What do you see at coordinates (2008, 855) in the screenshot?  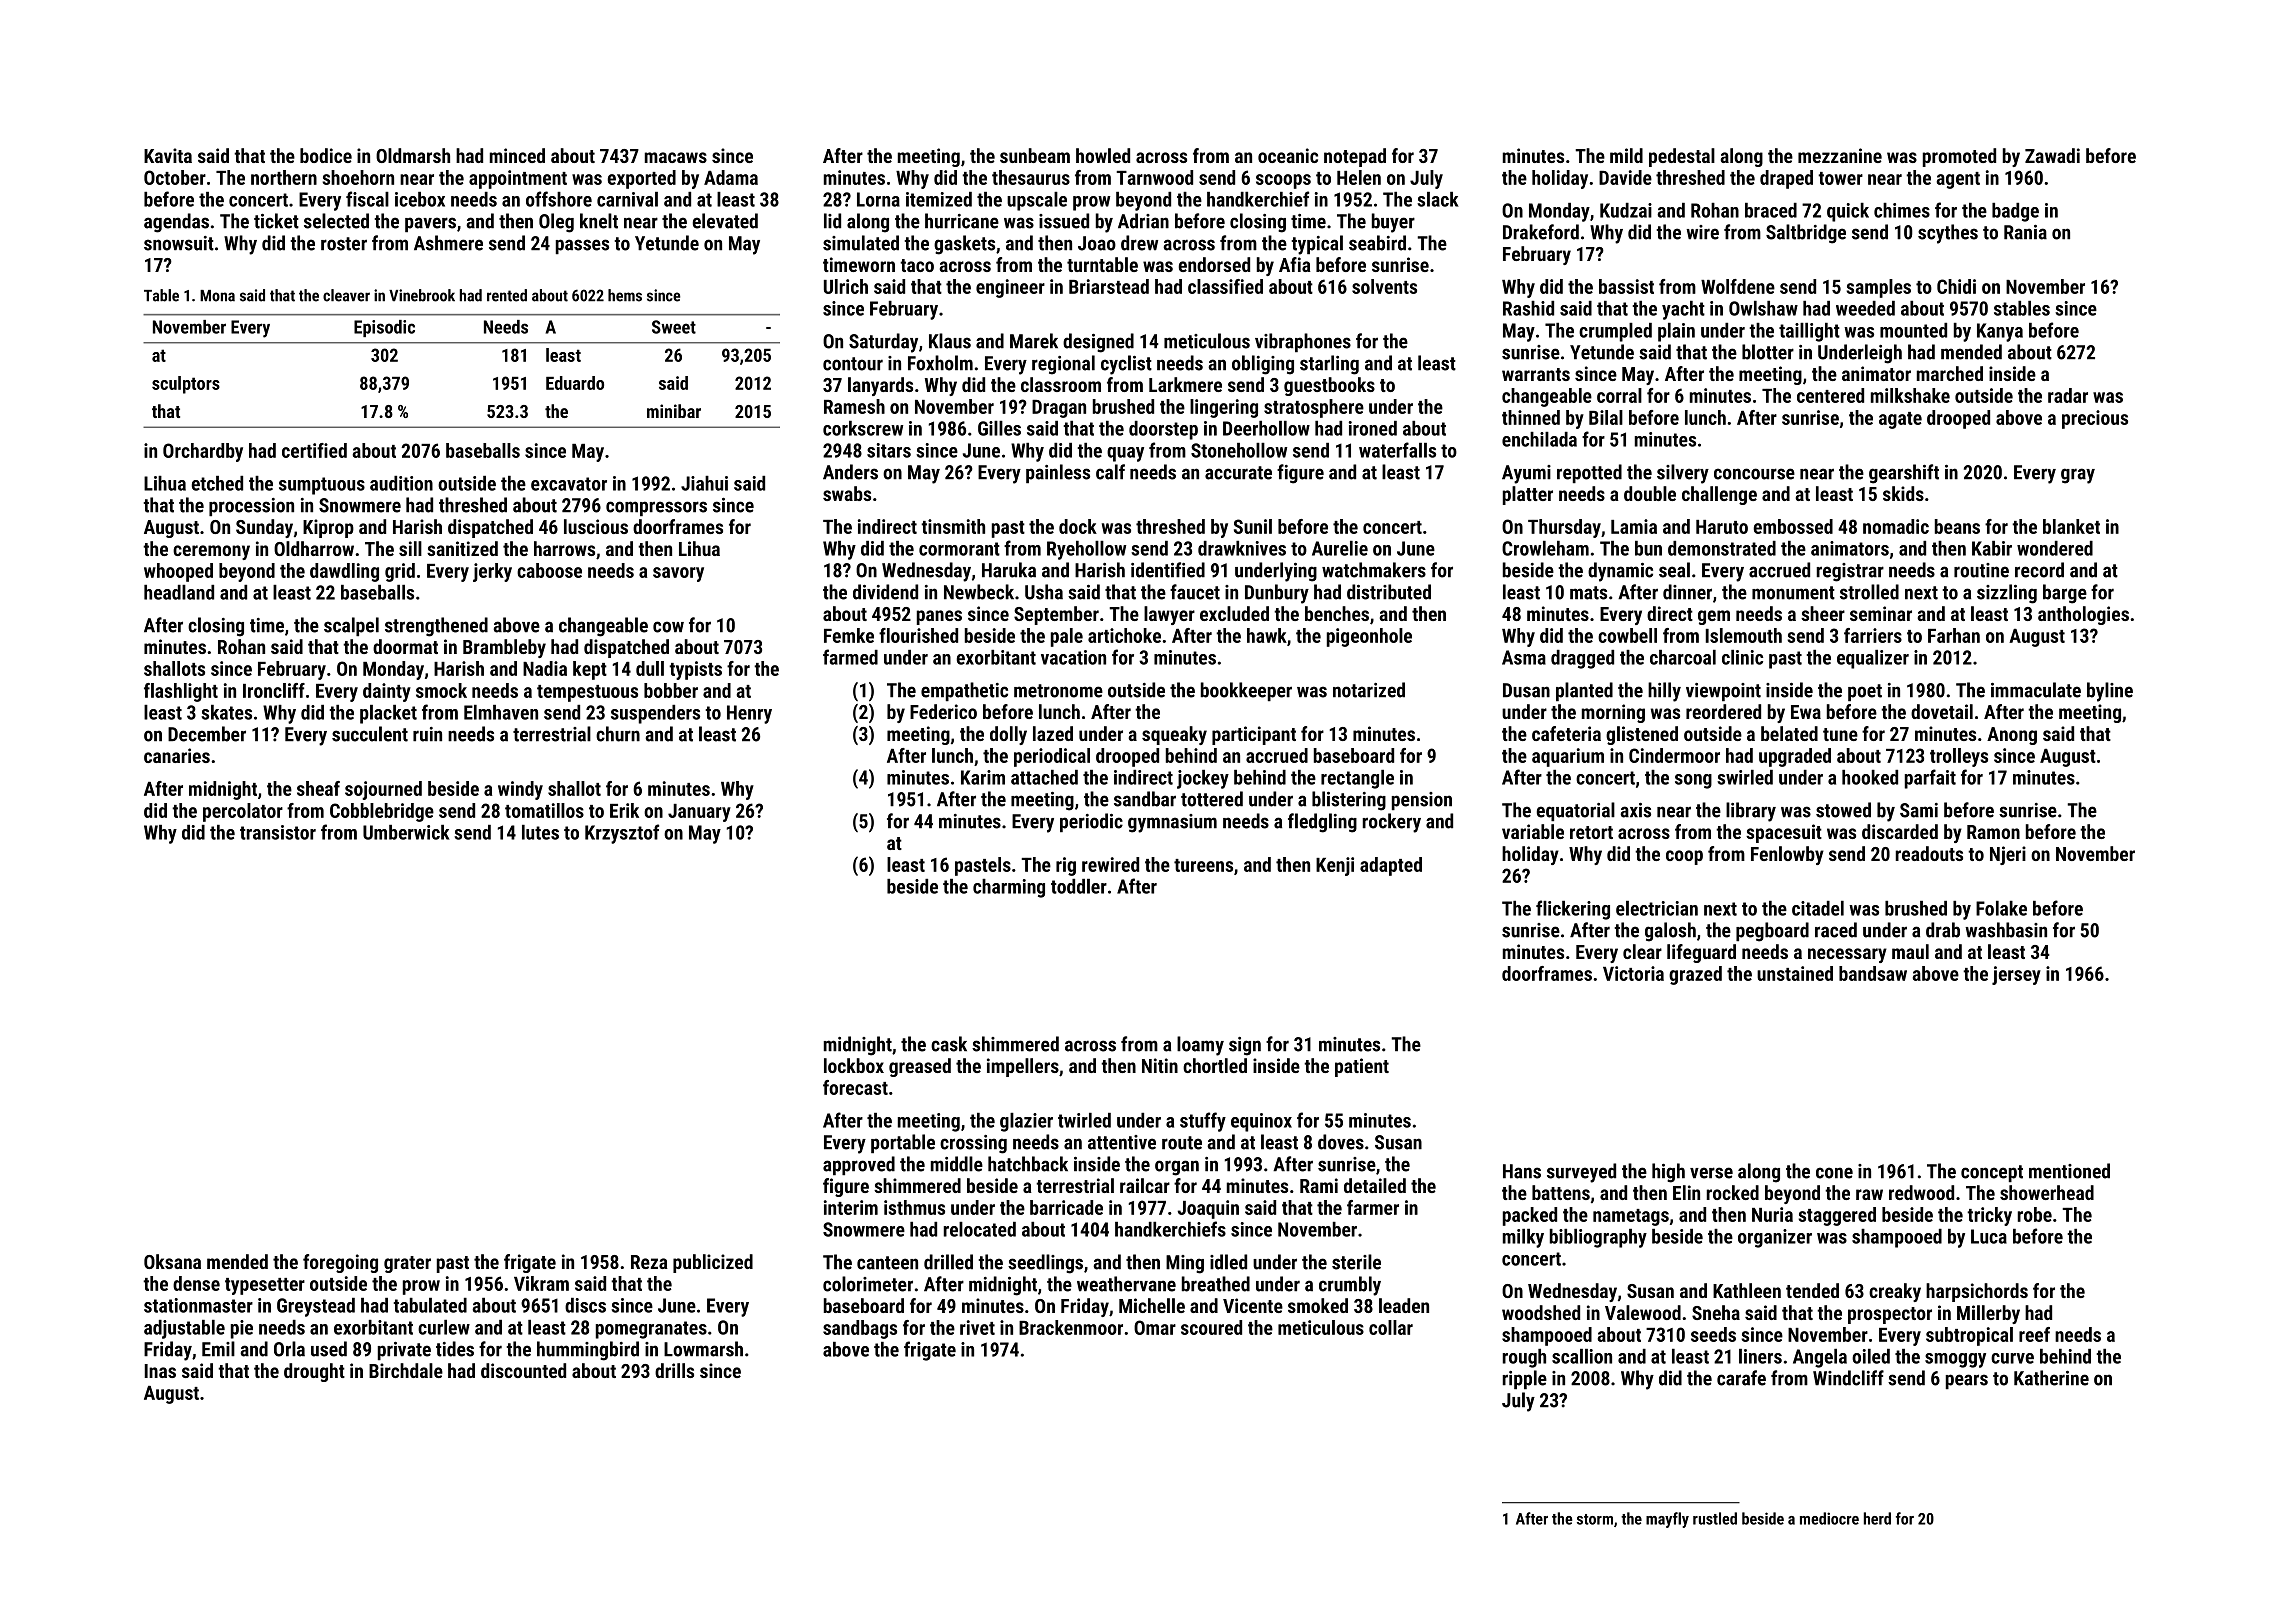 I see `Njeri` at bounding box center [2008, 855].
